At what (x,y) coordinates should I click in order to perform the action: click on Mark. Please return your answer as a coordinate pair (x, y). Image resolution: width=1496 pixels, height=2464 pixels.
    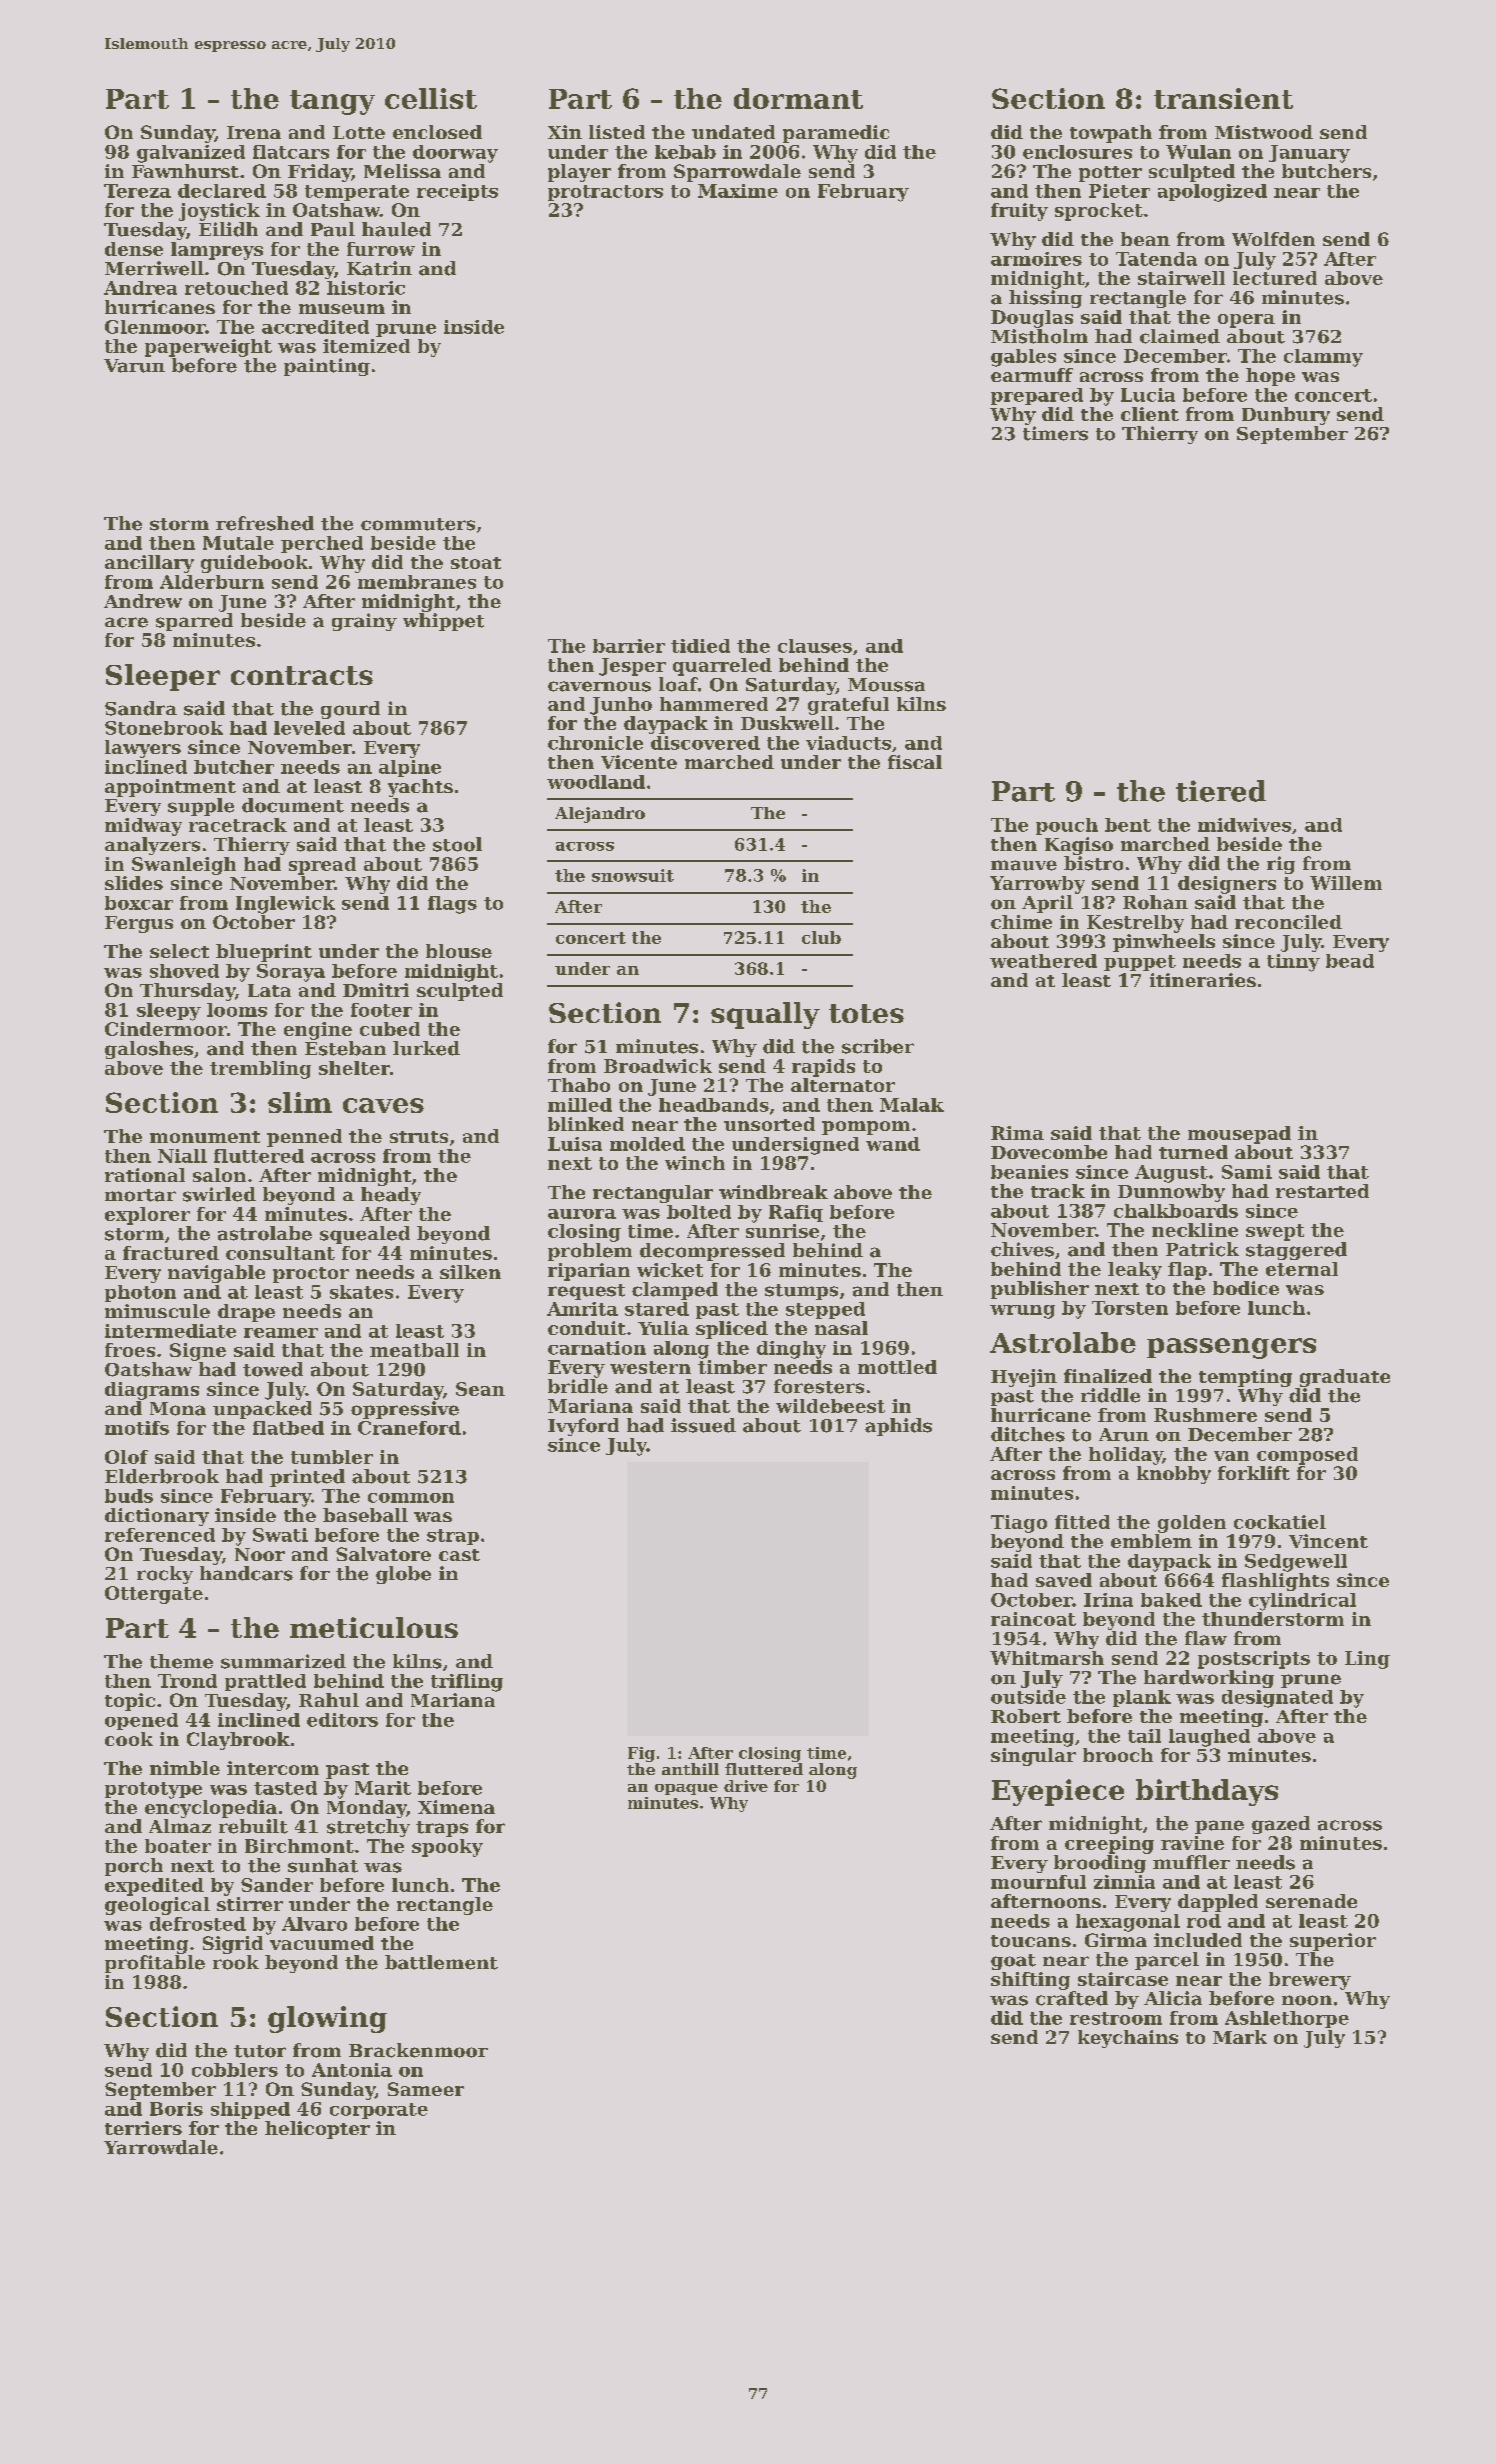
    Looking at the image, I should click on (1240, 2037).
